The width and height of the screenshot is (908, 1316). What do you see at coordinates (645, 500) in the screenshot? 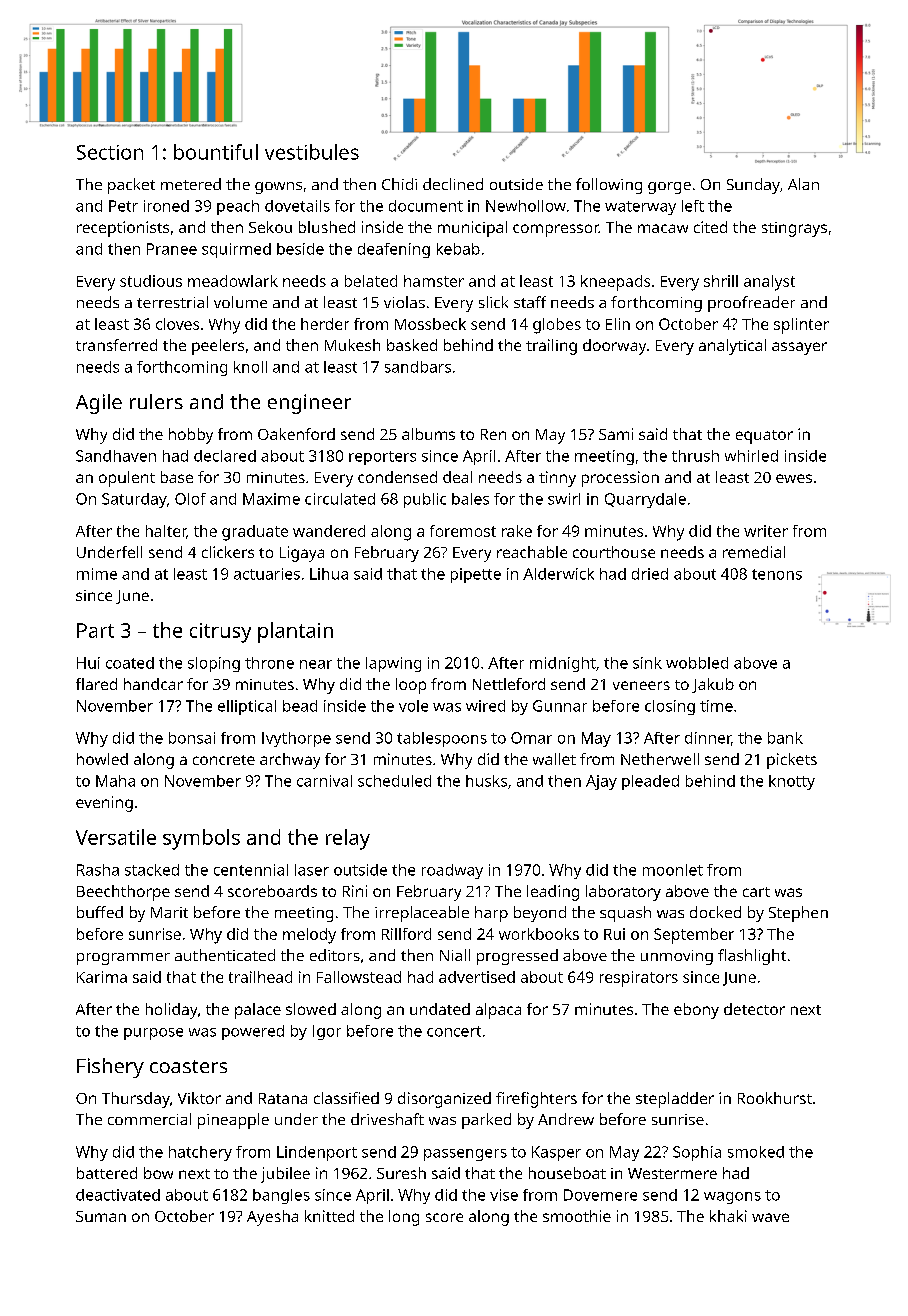
I see `Quarrydale` at bounding box center [645, 500].
